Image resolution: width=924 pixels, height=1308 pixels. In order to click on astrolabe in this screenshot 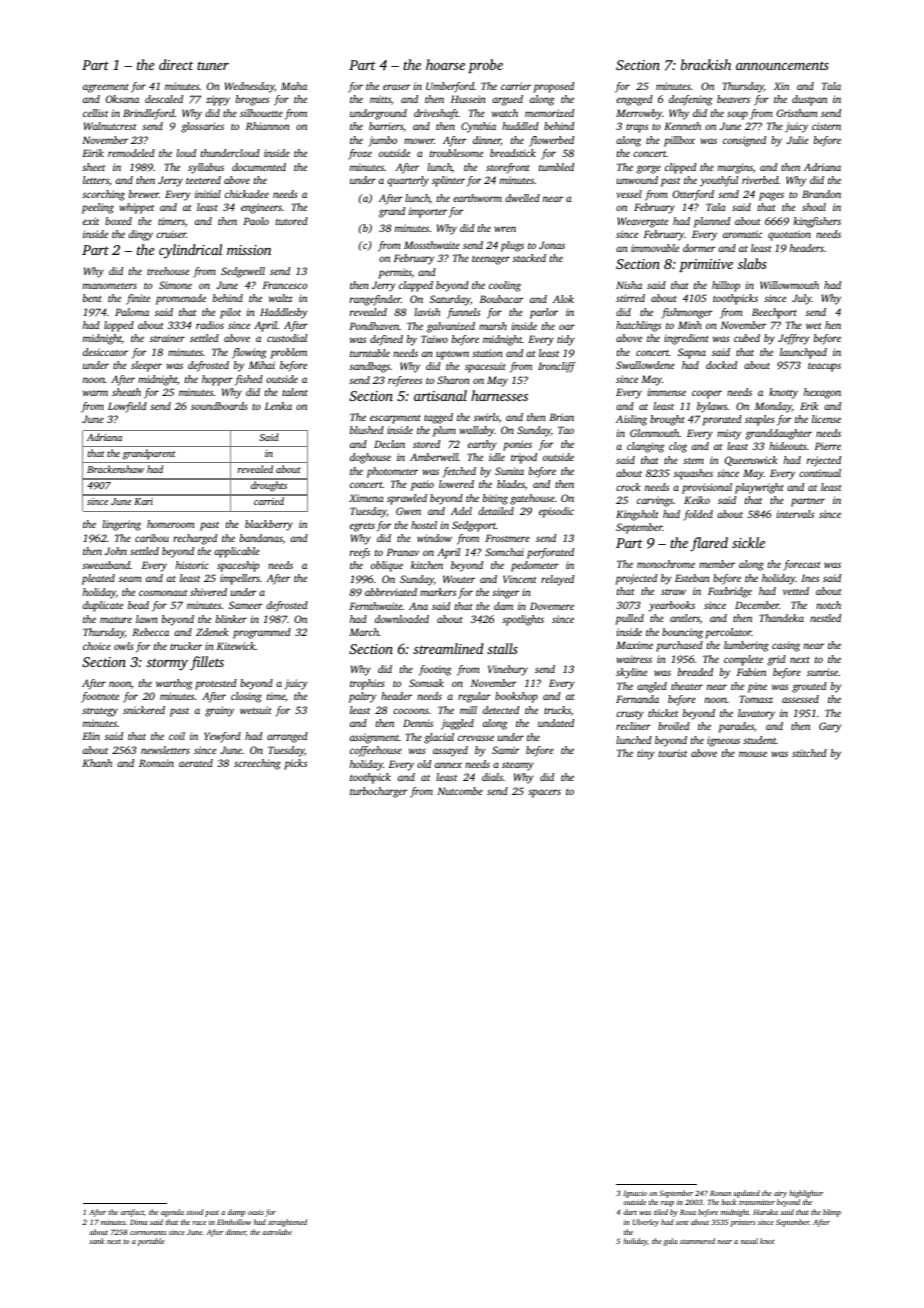, I will do `click(277, 1232)`.
